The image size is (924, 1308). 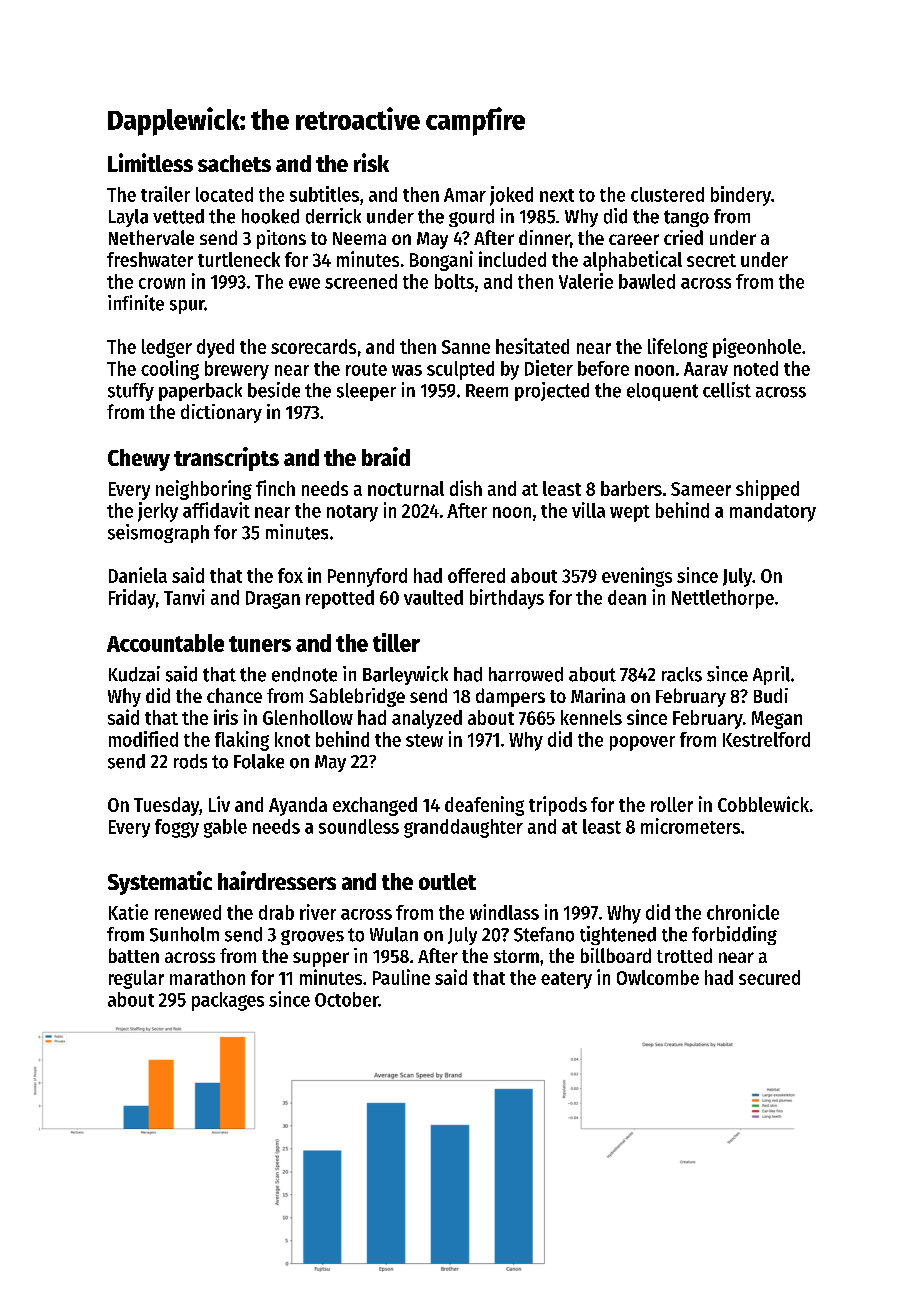 I want to click on Limitless, so click(x=150, y=162).
